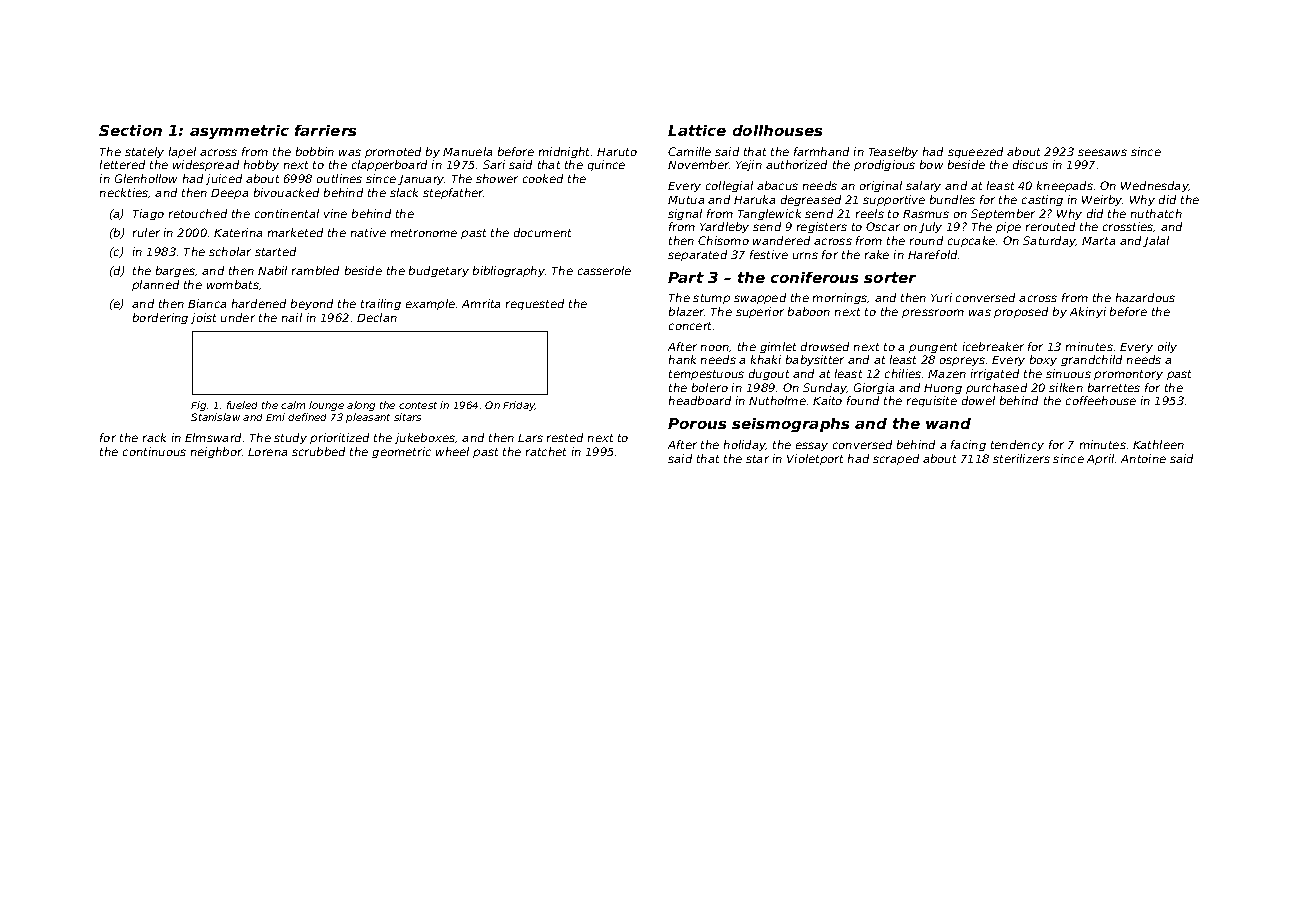 This screenshot has height=924, width=1308. Describe the element at coordinates (286, 192) in the screenshot. I see `bivouacked` at that location.
